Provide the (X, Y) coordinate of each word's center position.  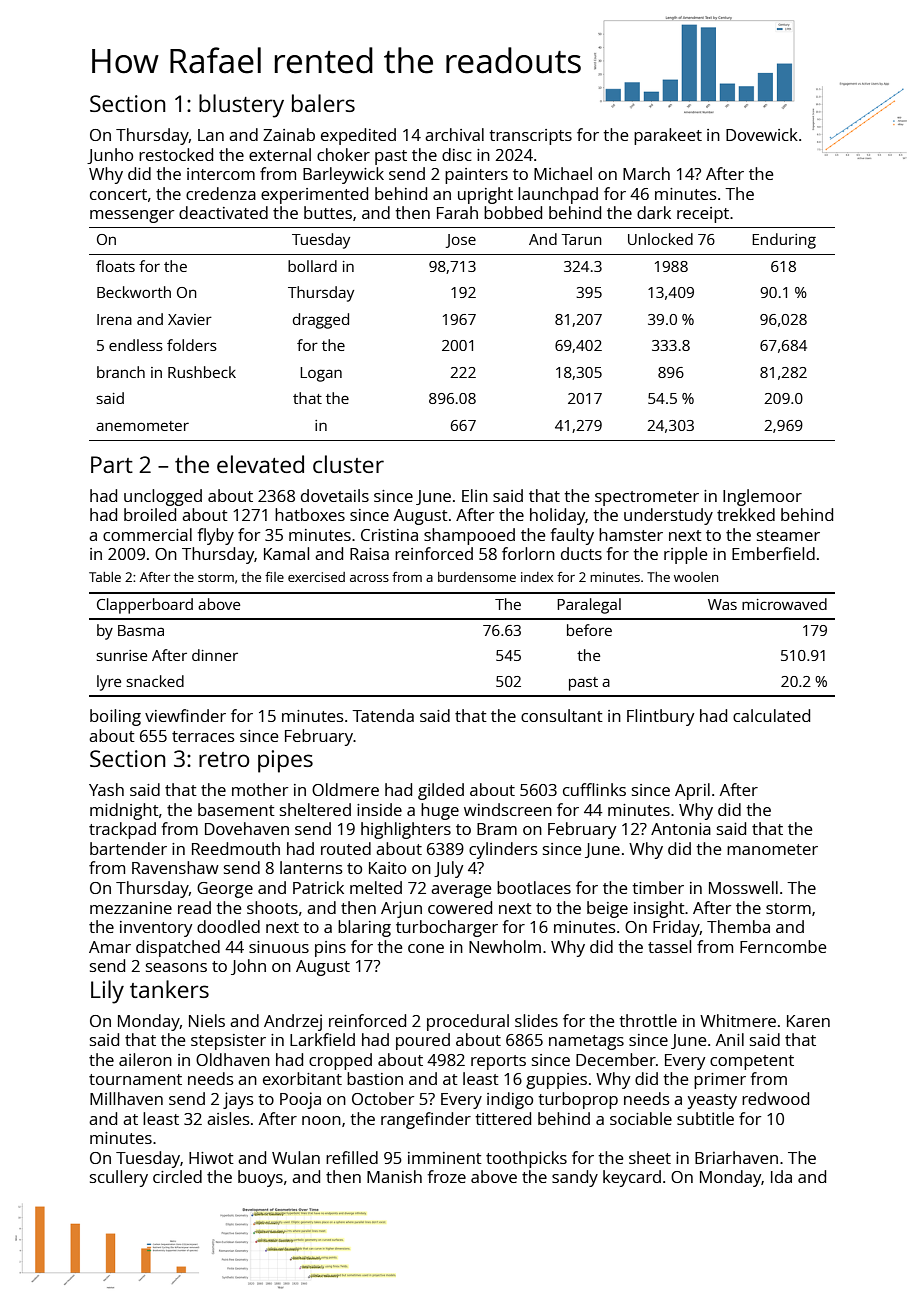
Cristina (389, 535)
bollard (312, 266)
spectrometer (647, 498)
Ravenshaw (175, 867)
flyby (215, 536)
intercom (221, 174)
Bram (497, 829)
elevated (260, 464)
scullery (119, 1178)
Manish (394, 1176)
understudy (668, 516)
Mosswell (743, 887)
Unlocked (660, 239)
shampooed (469, 536)
